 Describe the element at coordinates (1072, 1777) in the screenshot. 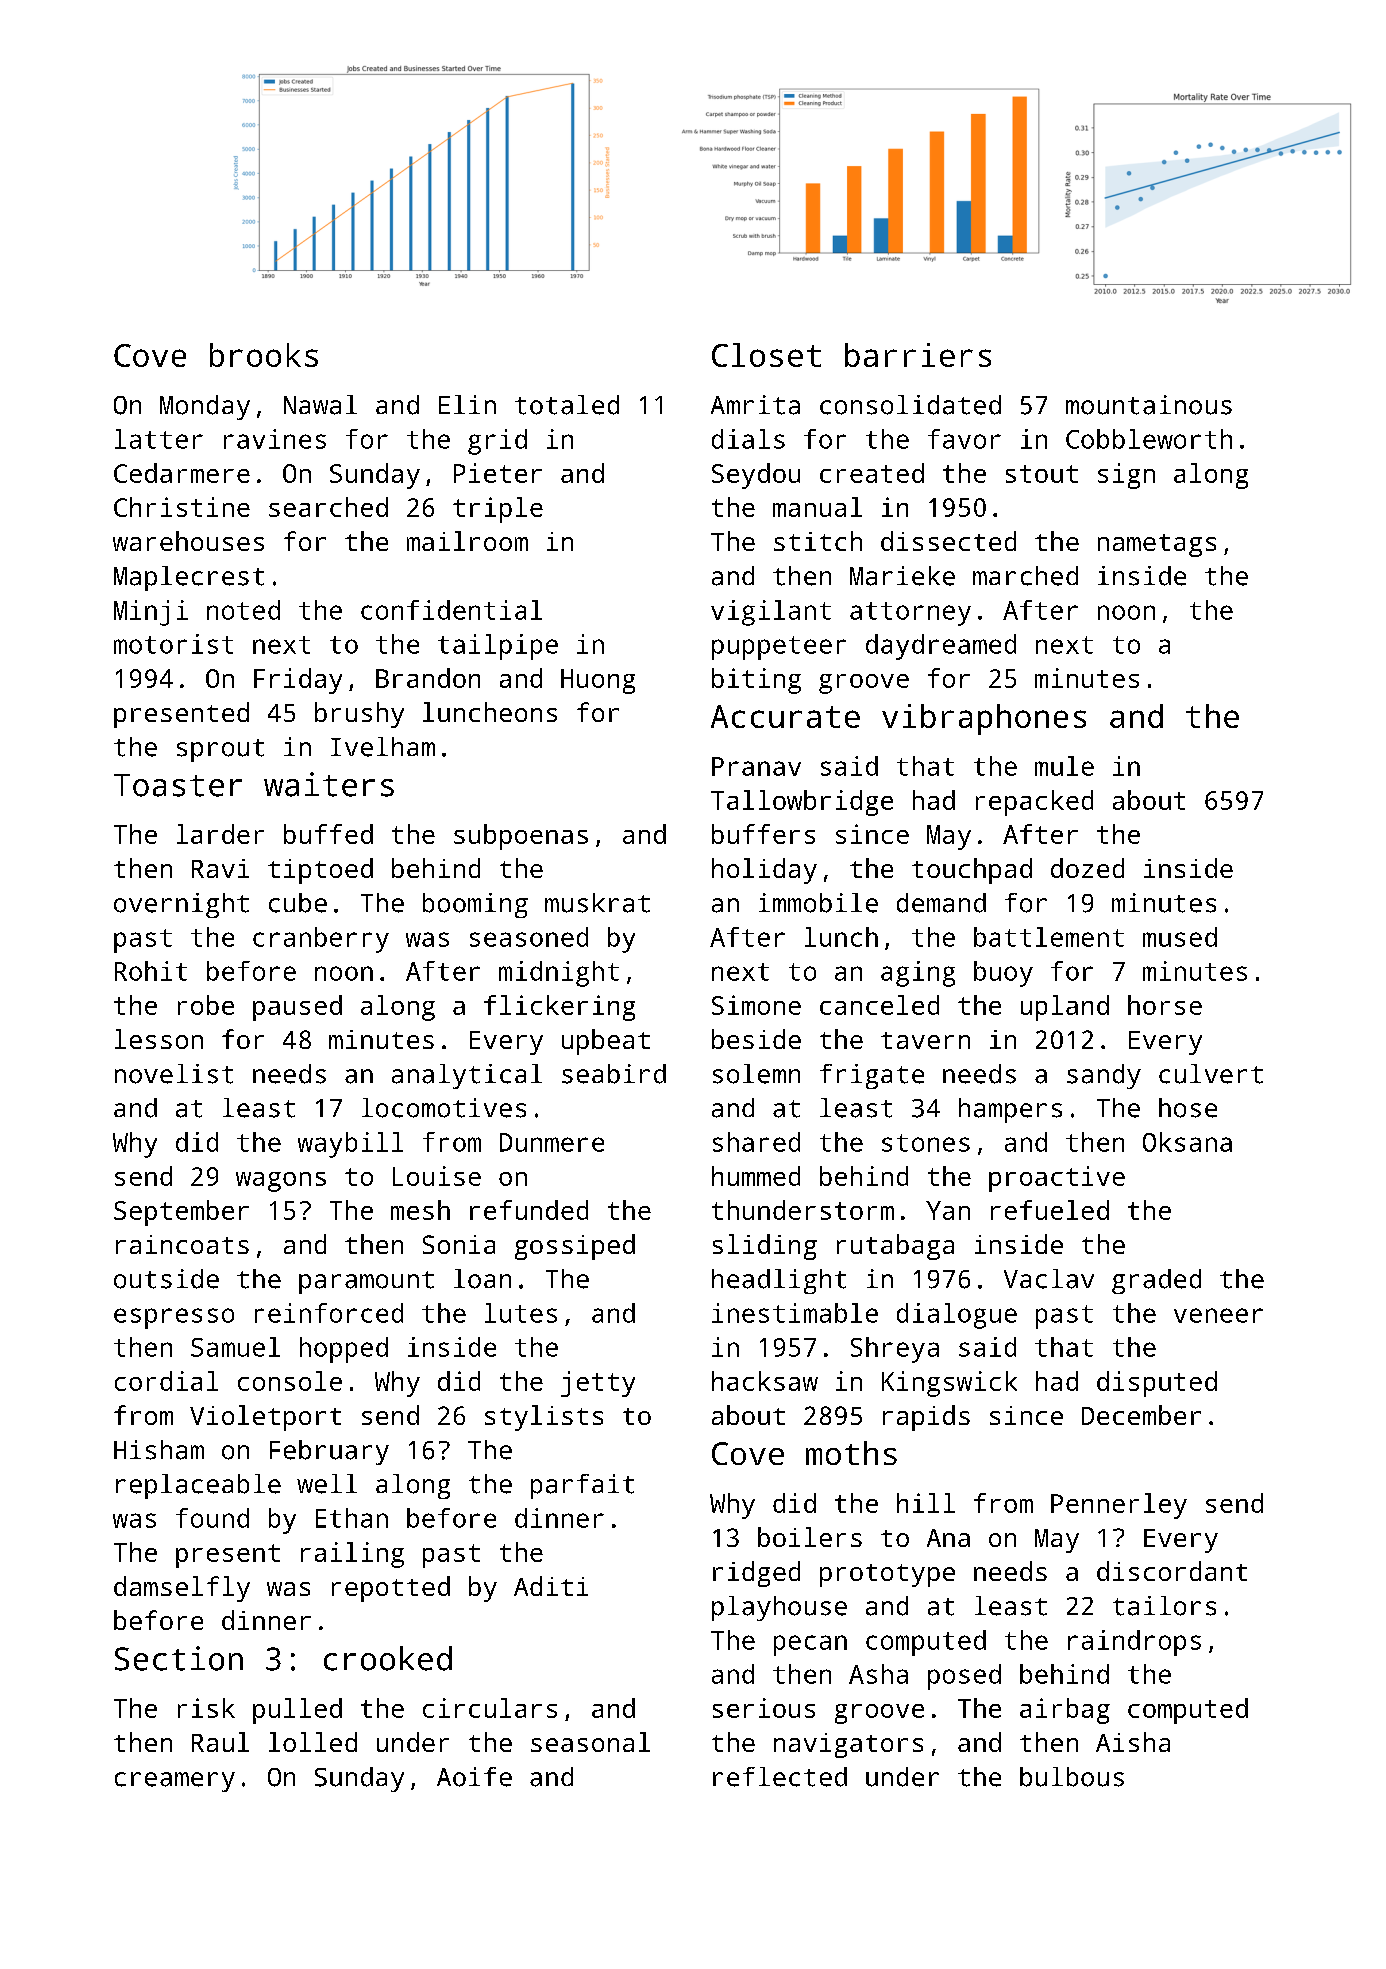

I see `bulbous` at that location.
